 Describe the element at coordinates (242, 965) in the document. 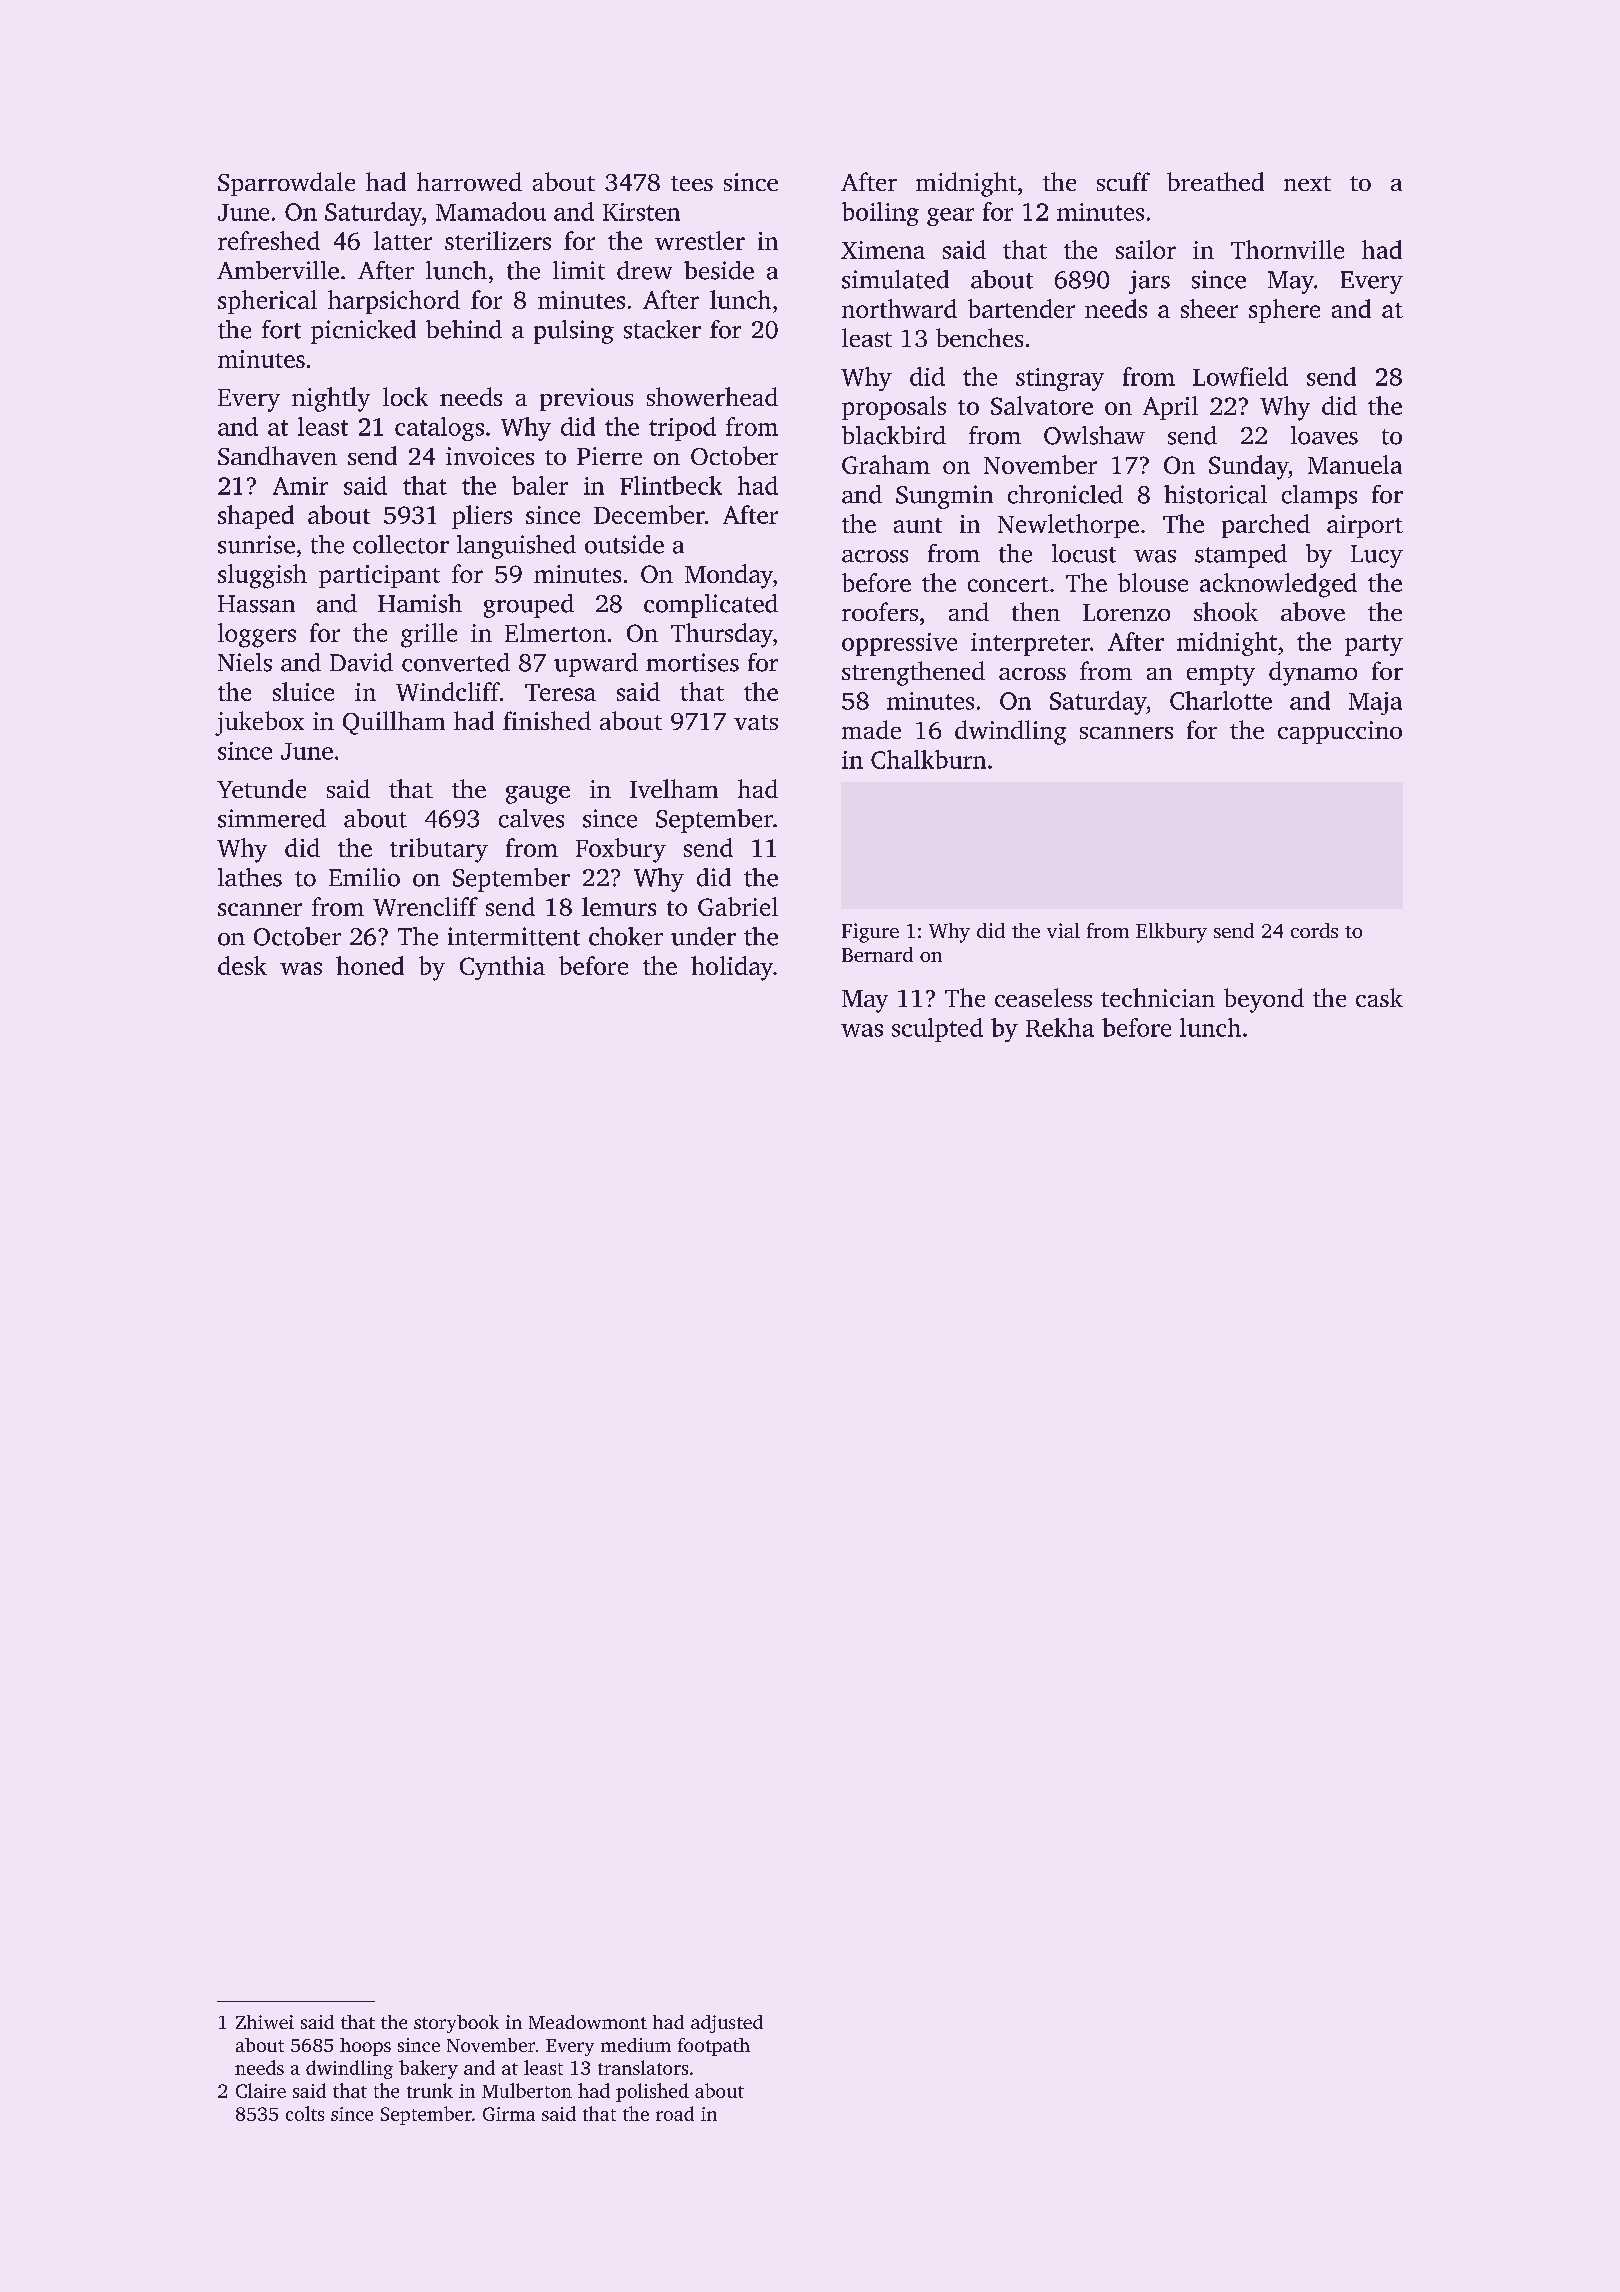

I see `desk` at that location.
